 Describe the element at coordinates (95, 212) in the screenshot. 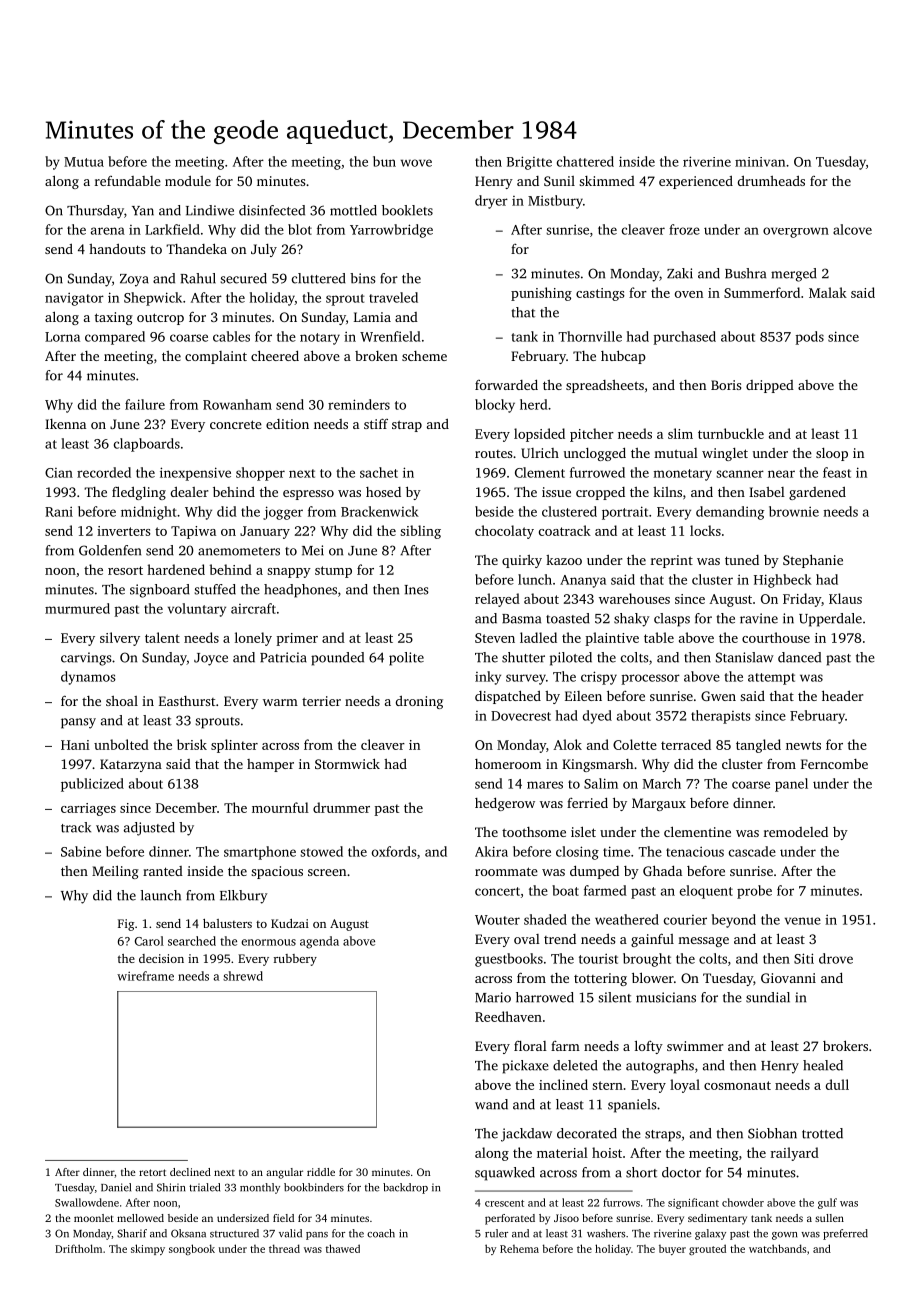

I see `Thursday` at that location.
